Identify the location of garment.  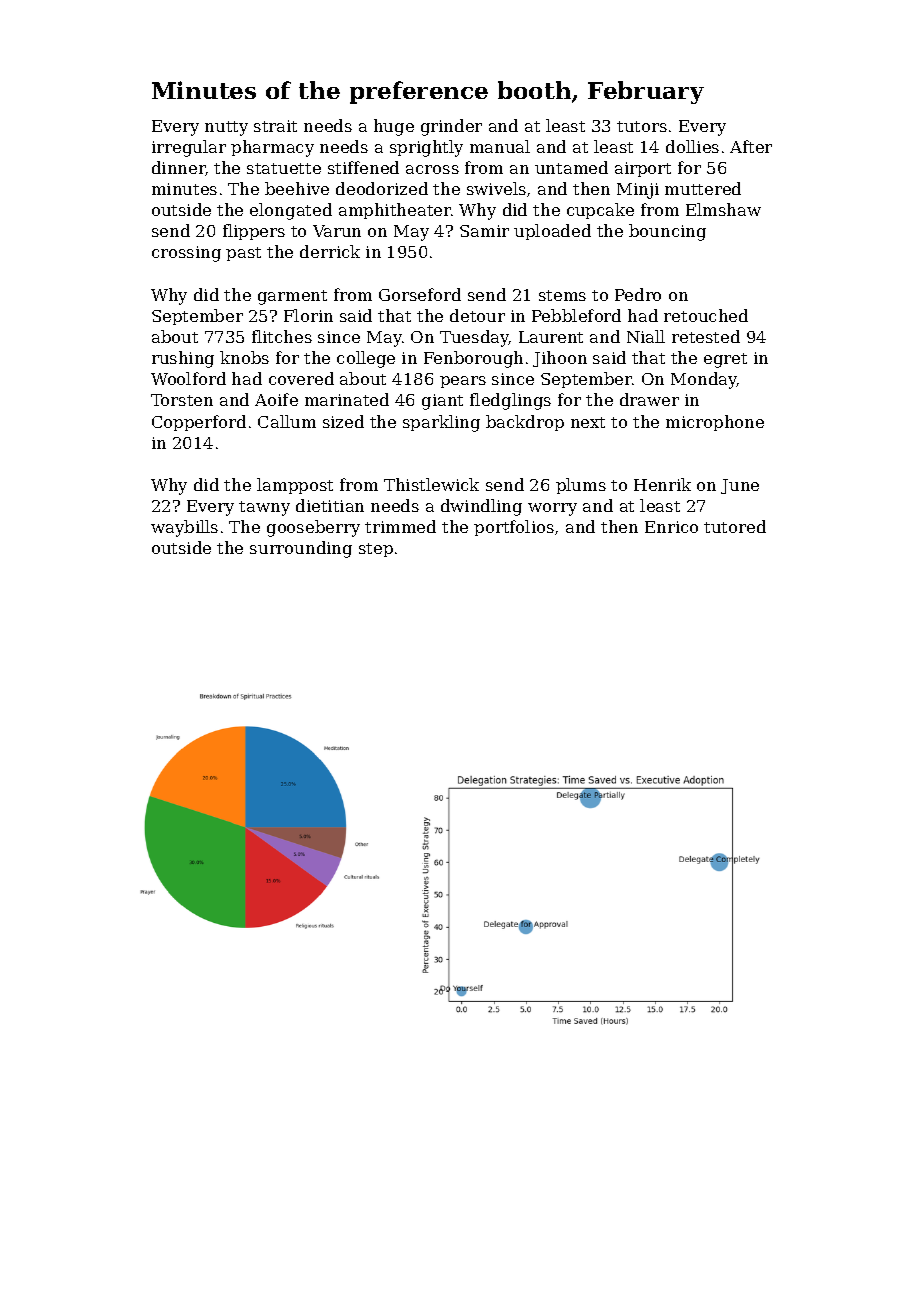
(292, 297).
